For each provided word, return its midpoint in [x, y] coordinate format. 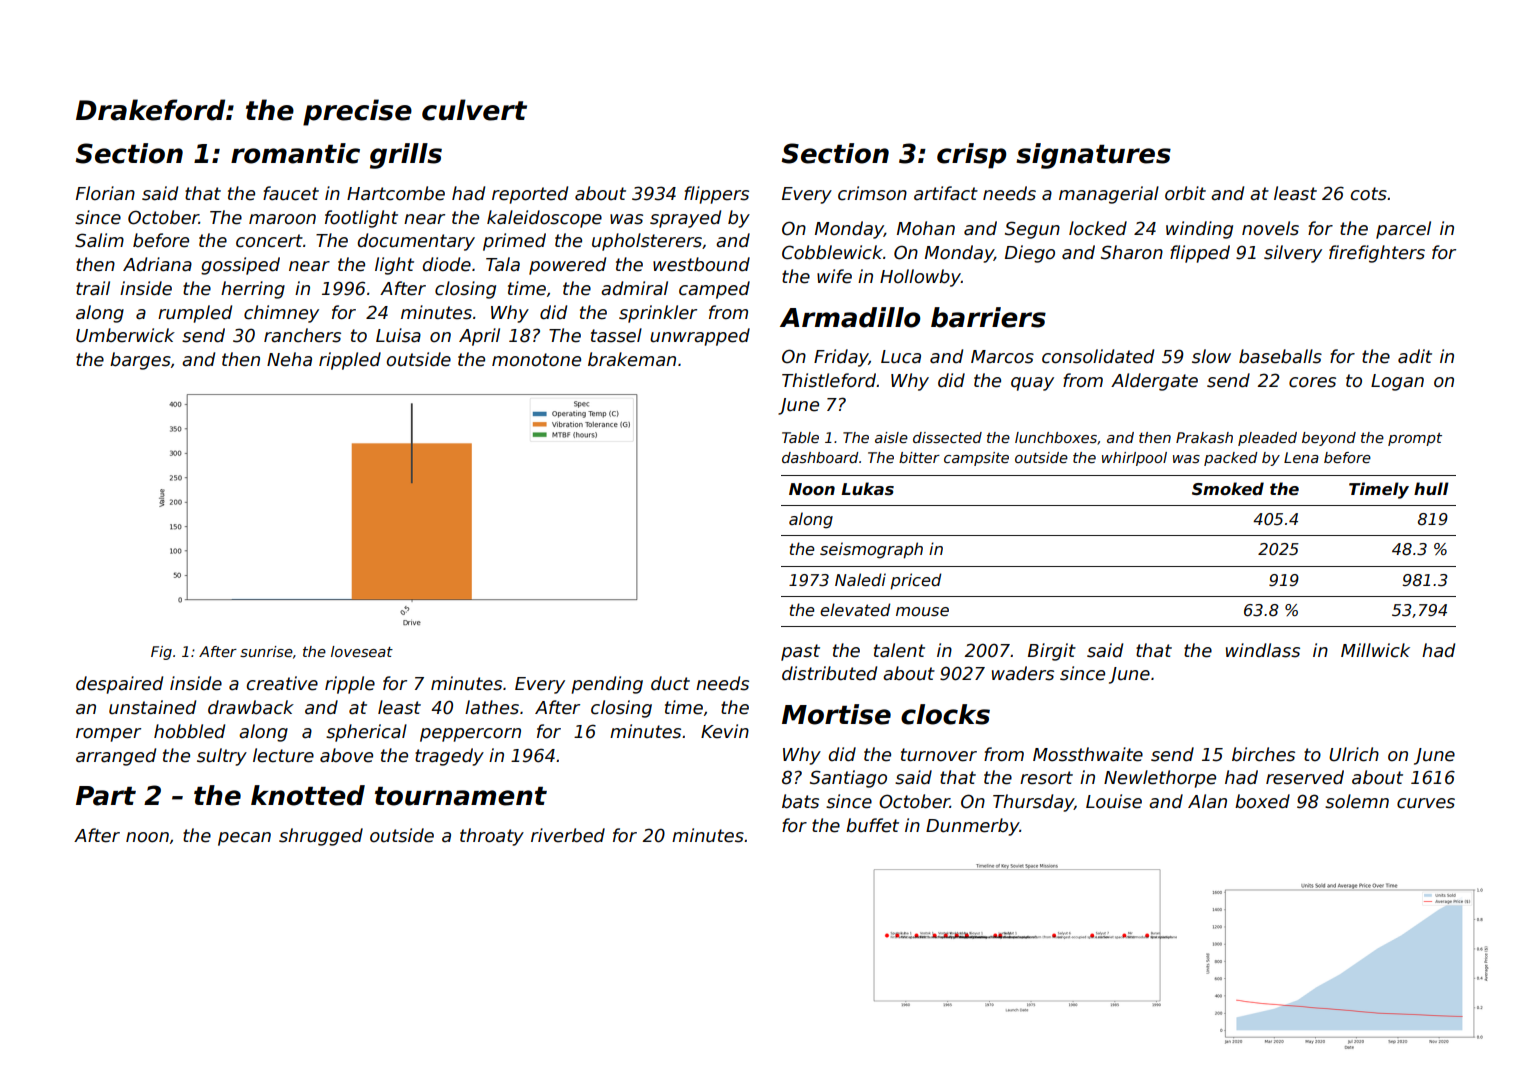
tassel [616, 335]
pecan [244, 839]
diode [446, 264]
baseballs [1280, 356]
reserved [1305, 777]
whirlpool [1134, 459]
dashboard [820, 457]
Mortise [836, 714]
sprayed [685, 219]
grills [406, 156]
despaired [119, 685]
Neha [289, 359]
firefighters [1377, 254]
